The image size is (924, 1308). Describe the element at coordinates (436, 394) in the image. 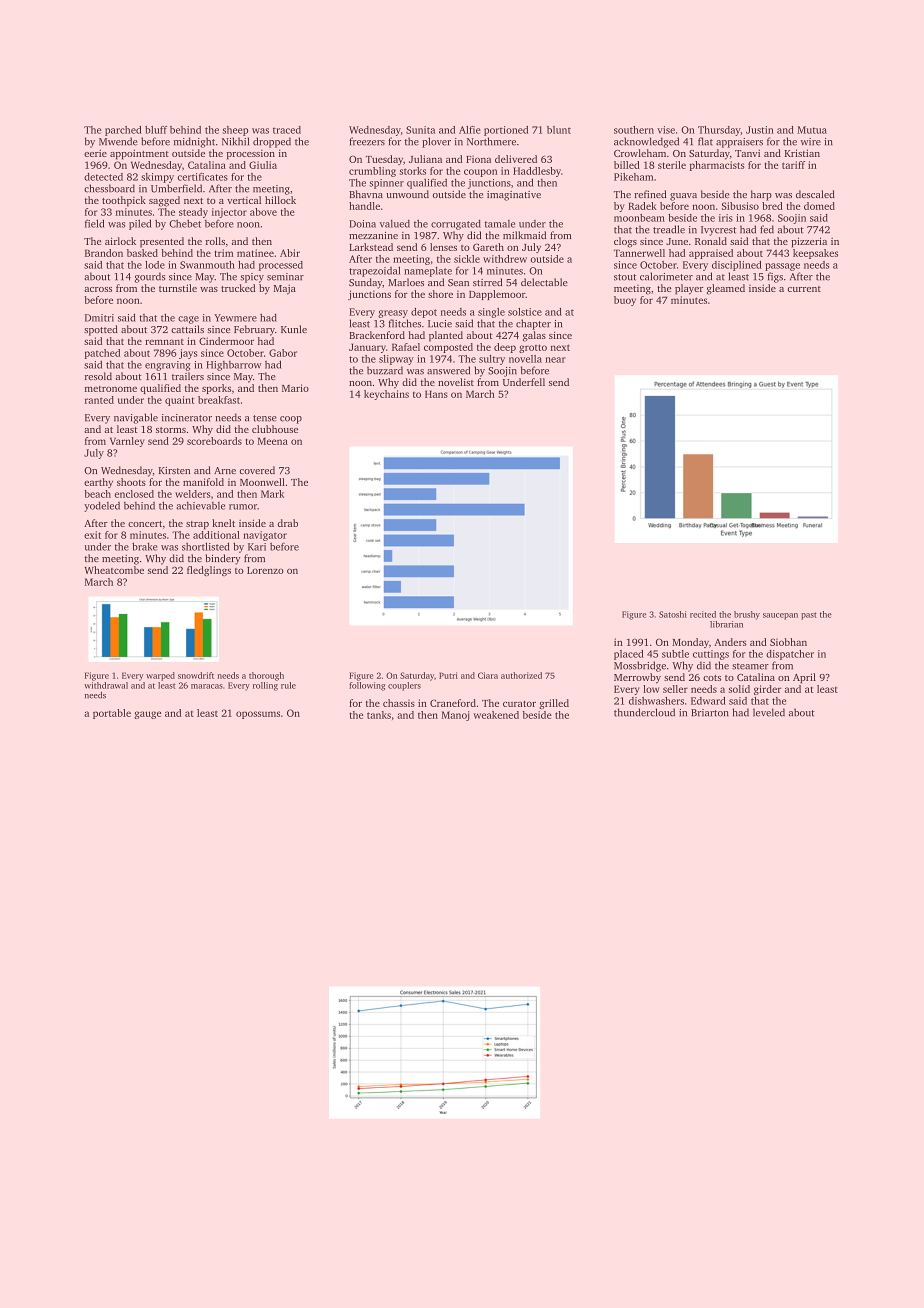

I see `Hans` at that location.
